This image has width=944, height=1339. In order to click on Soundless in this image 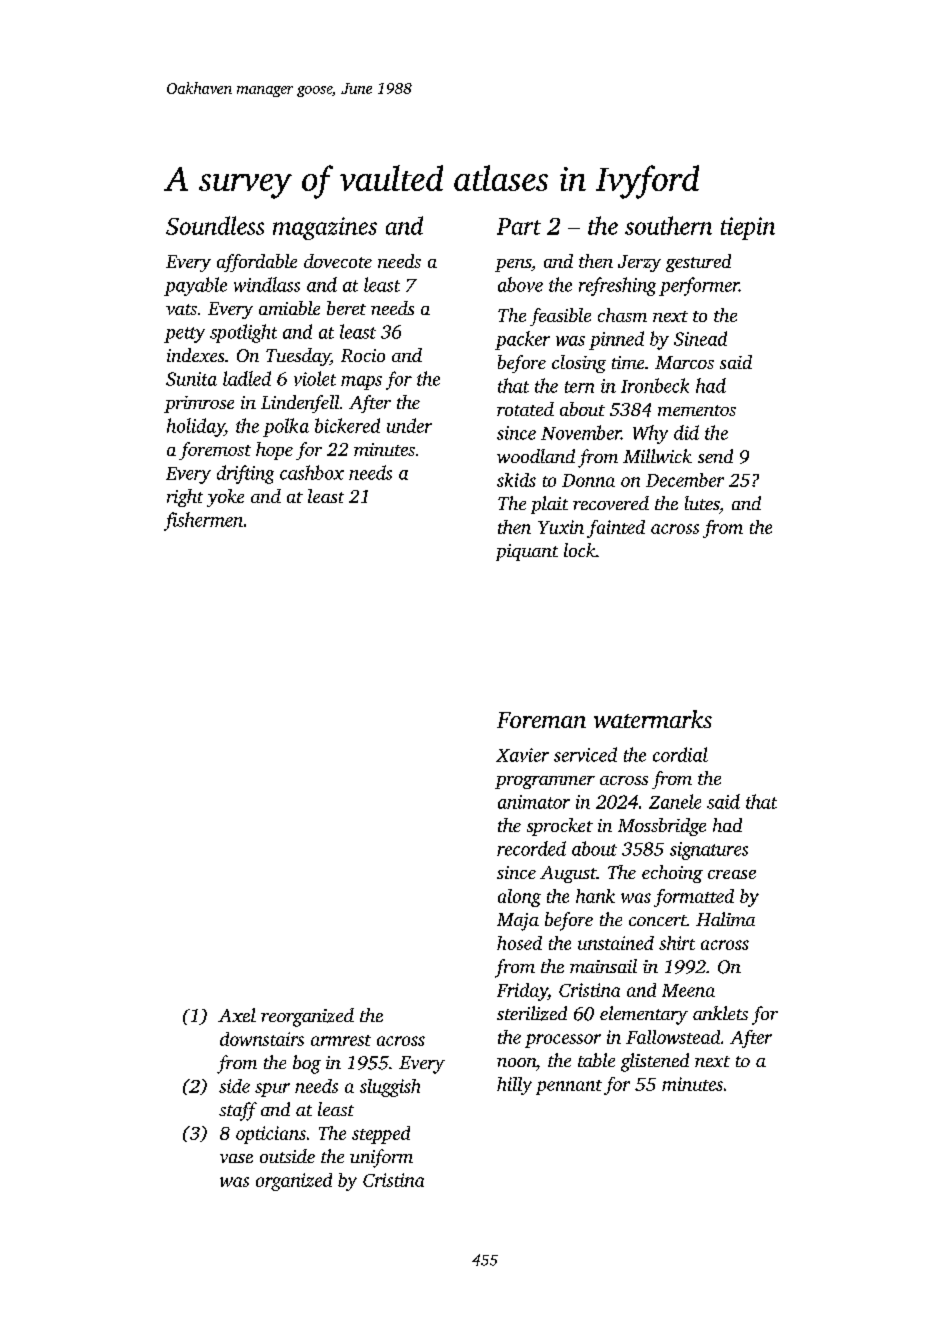, I will do `click(215, 225)`.
